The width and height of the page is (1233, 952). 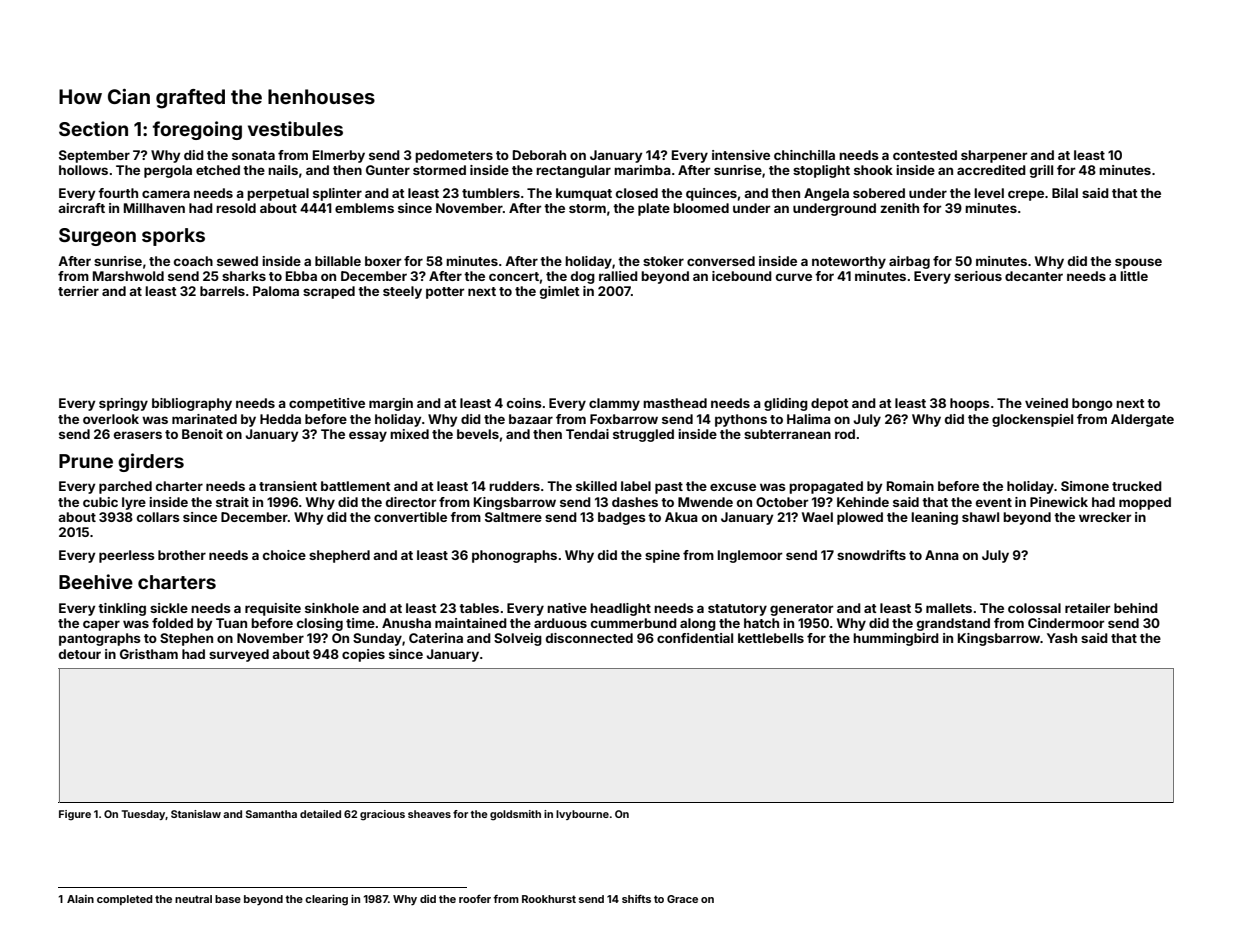 I want to click on Grace, so click(x=682, y=899).
